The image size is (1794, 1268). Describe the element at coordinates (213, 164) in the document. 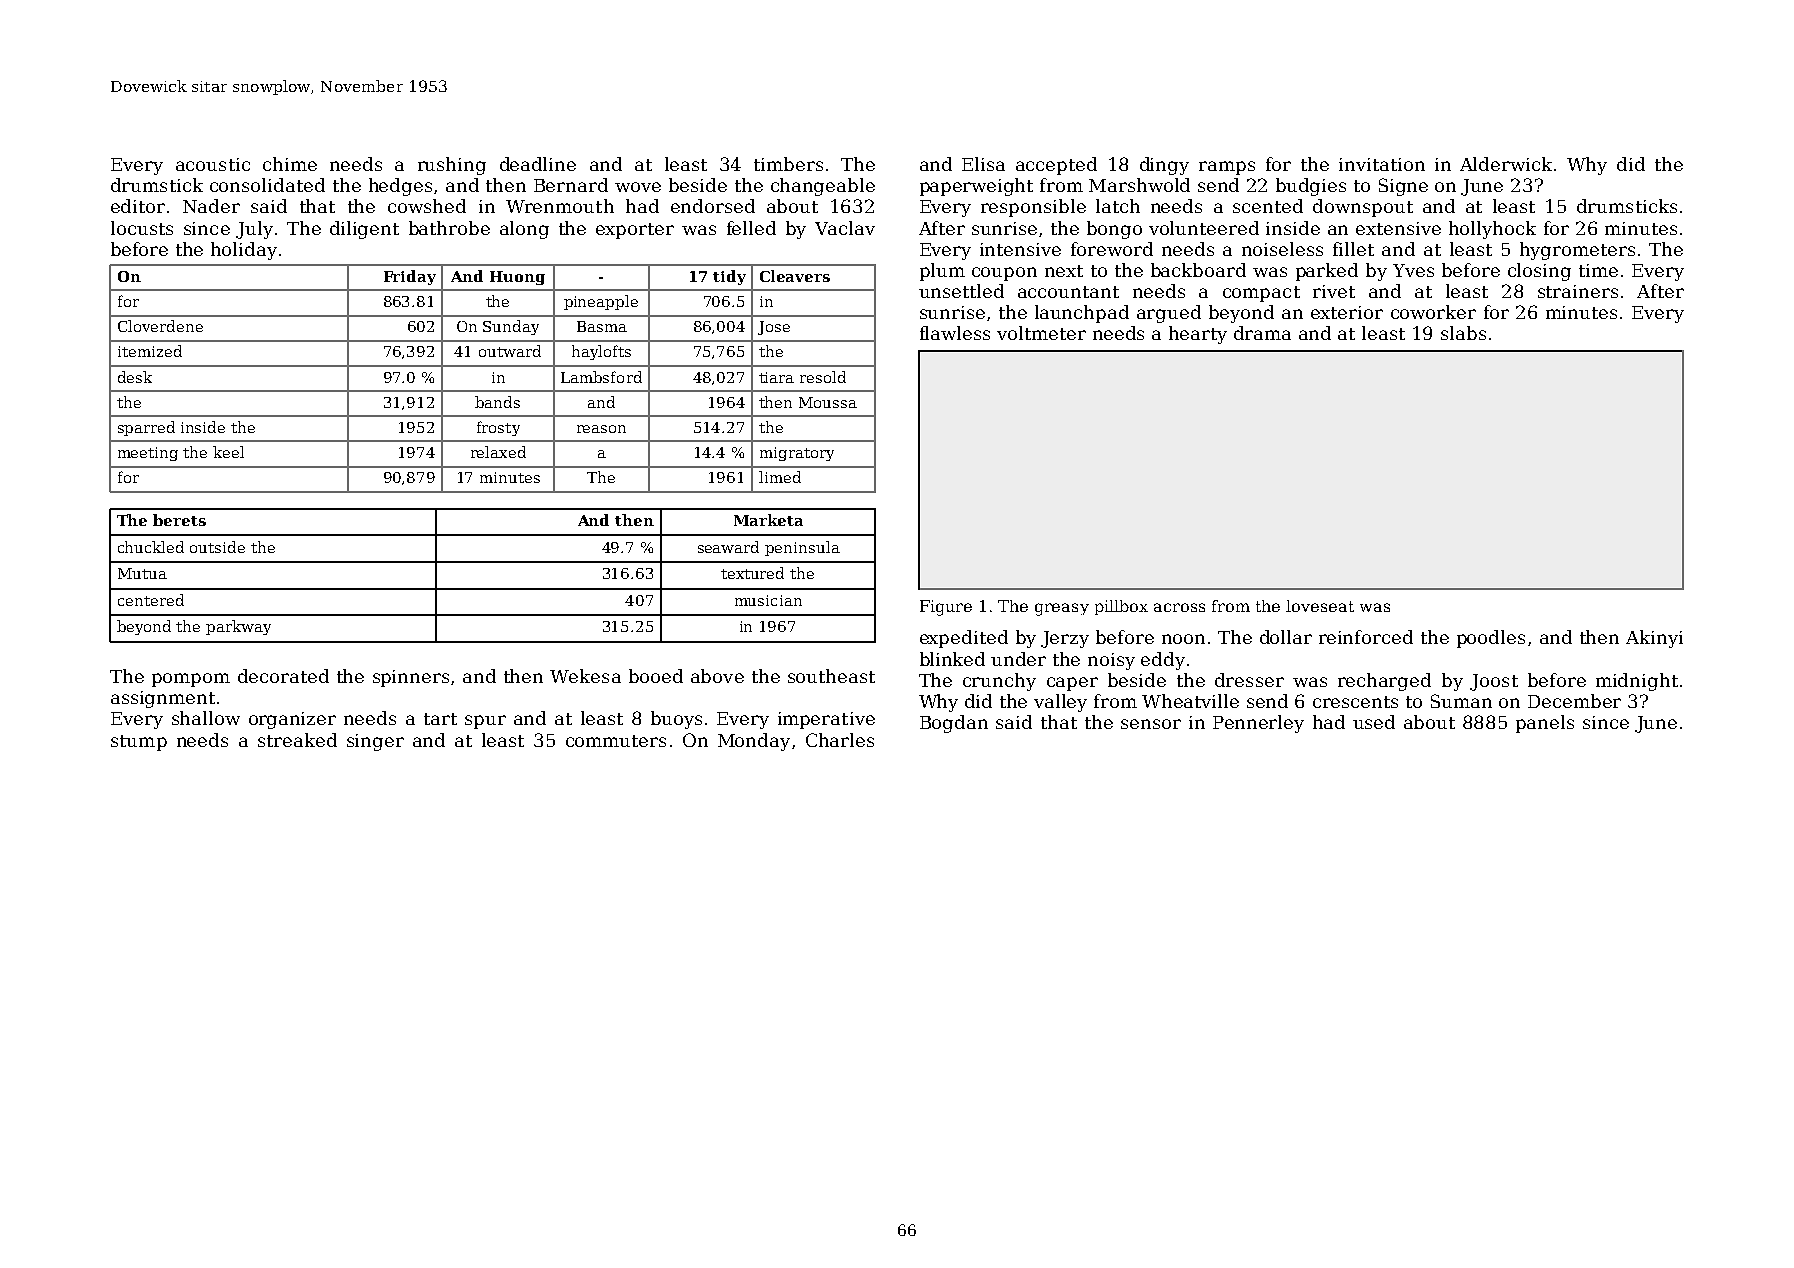

I see `acoustic` at that location.
